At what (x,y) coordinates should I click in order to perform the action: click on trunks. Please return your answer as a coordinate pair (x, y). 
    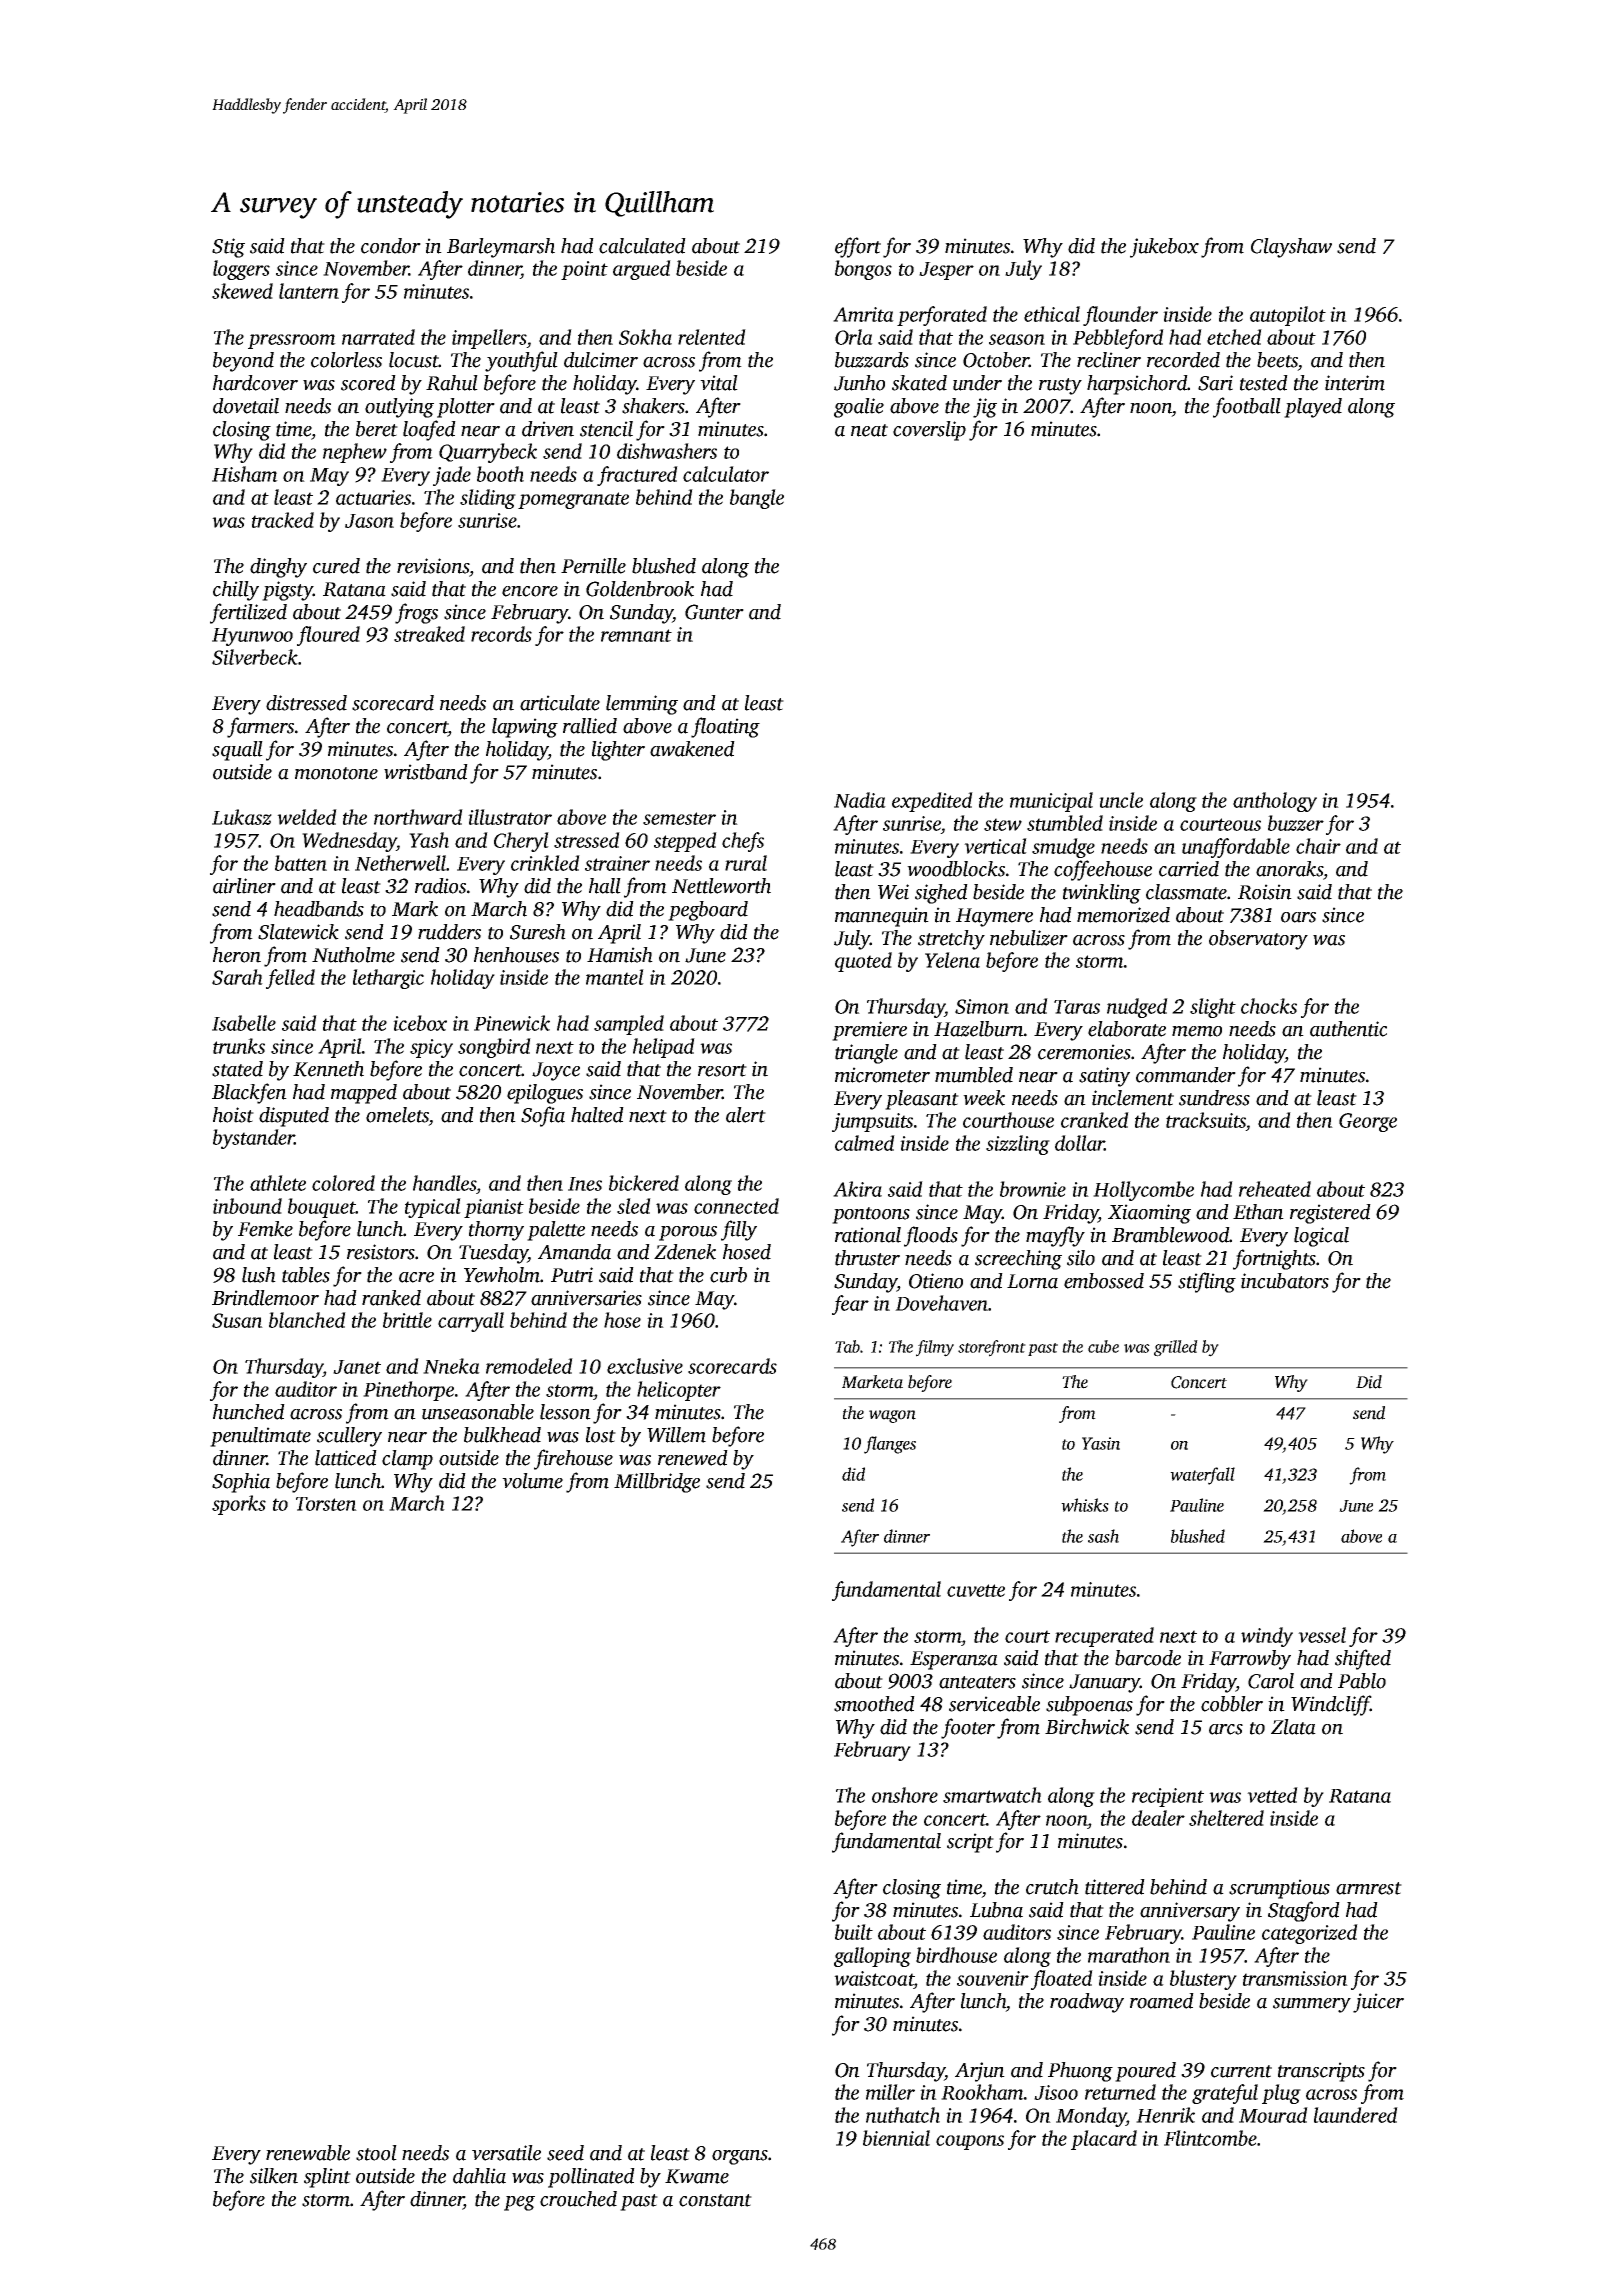
    Looking at the image, I should click on (239, 1046).
